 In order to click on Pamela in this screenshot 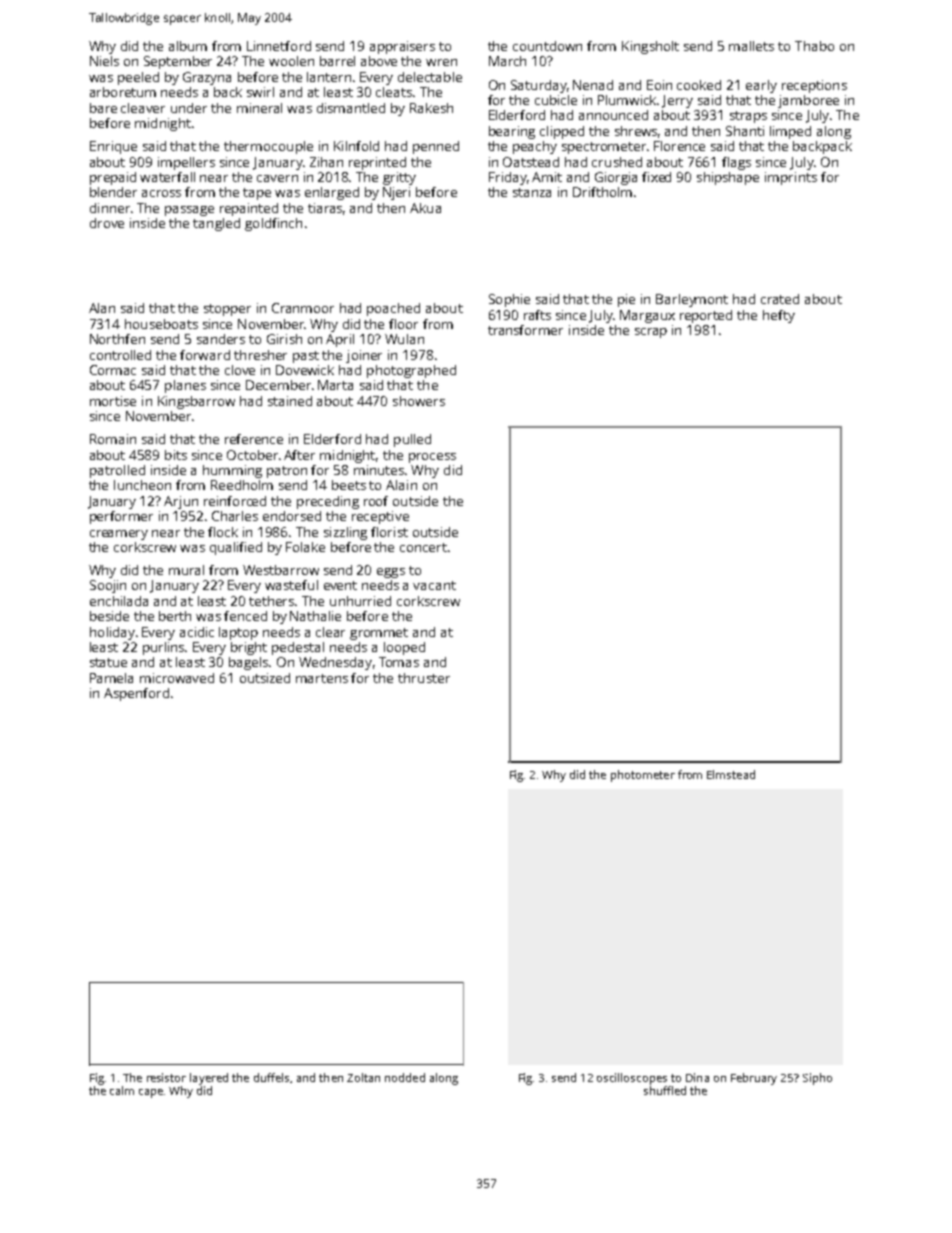, I will do `click(111, 678)`.
